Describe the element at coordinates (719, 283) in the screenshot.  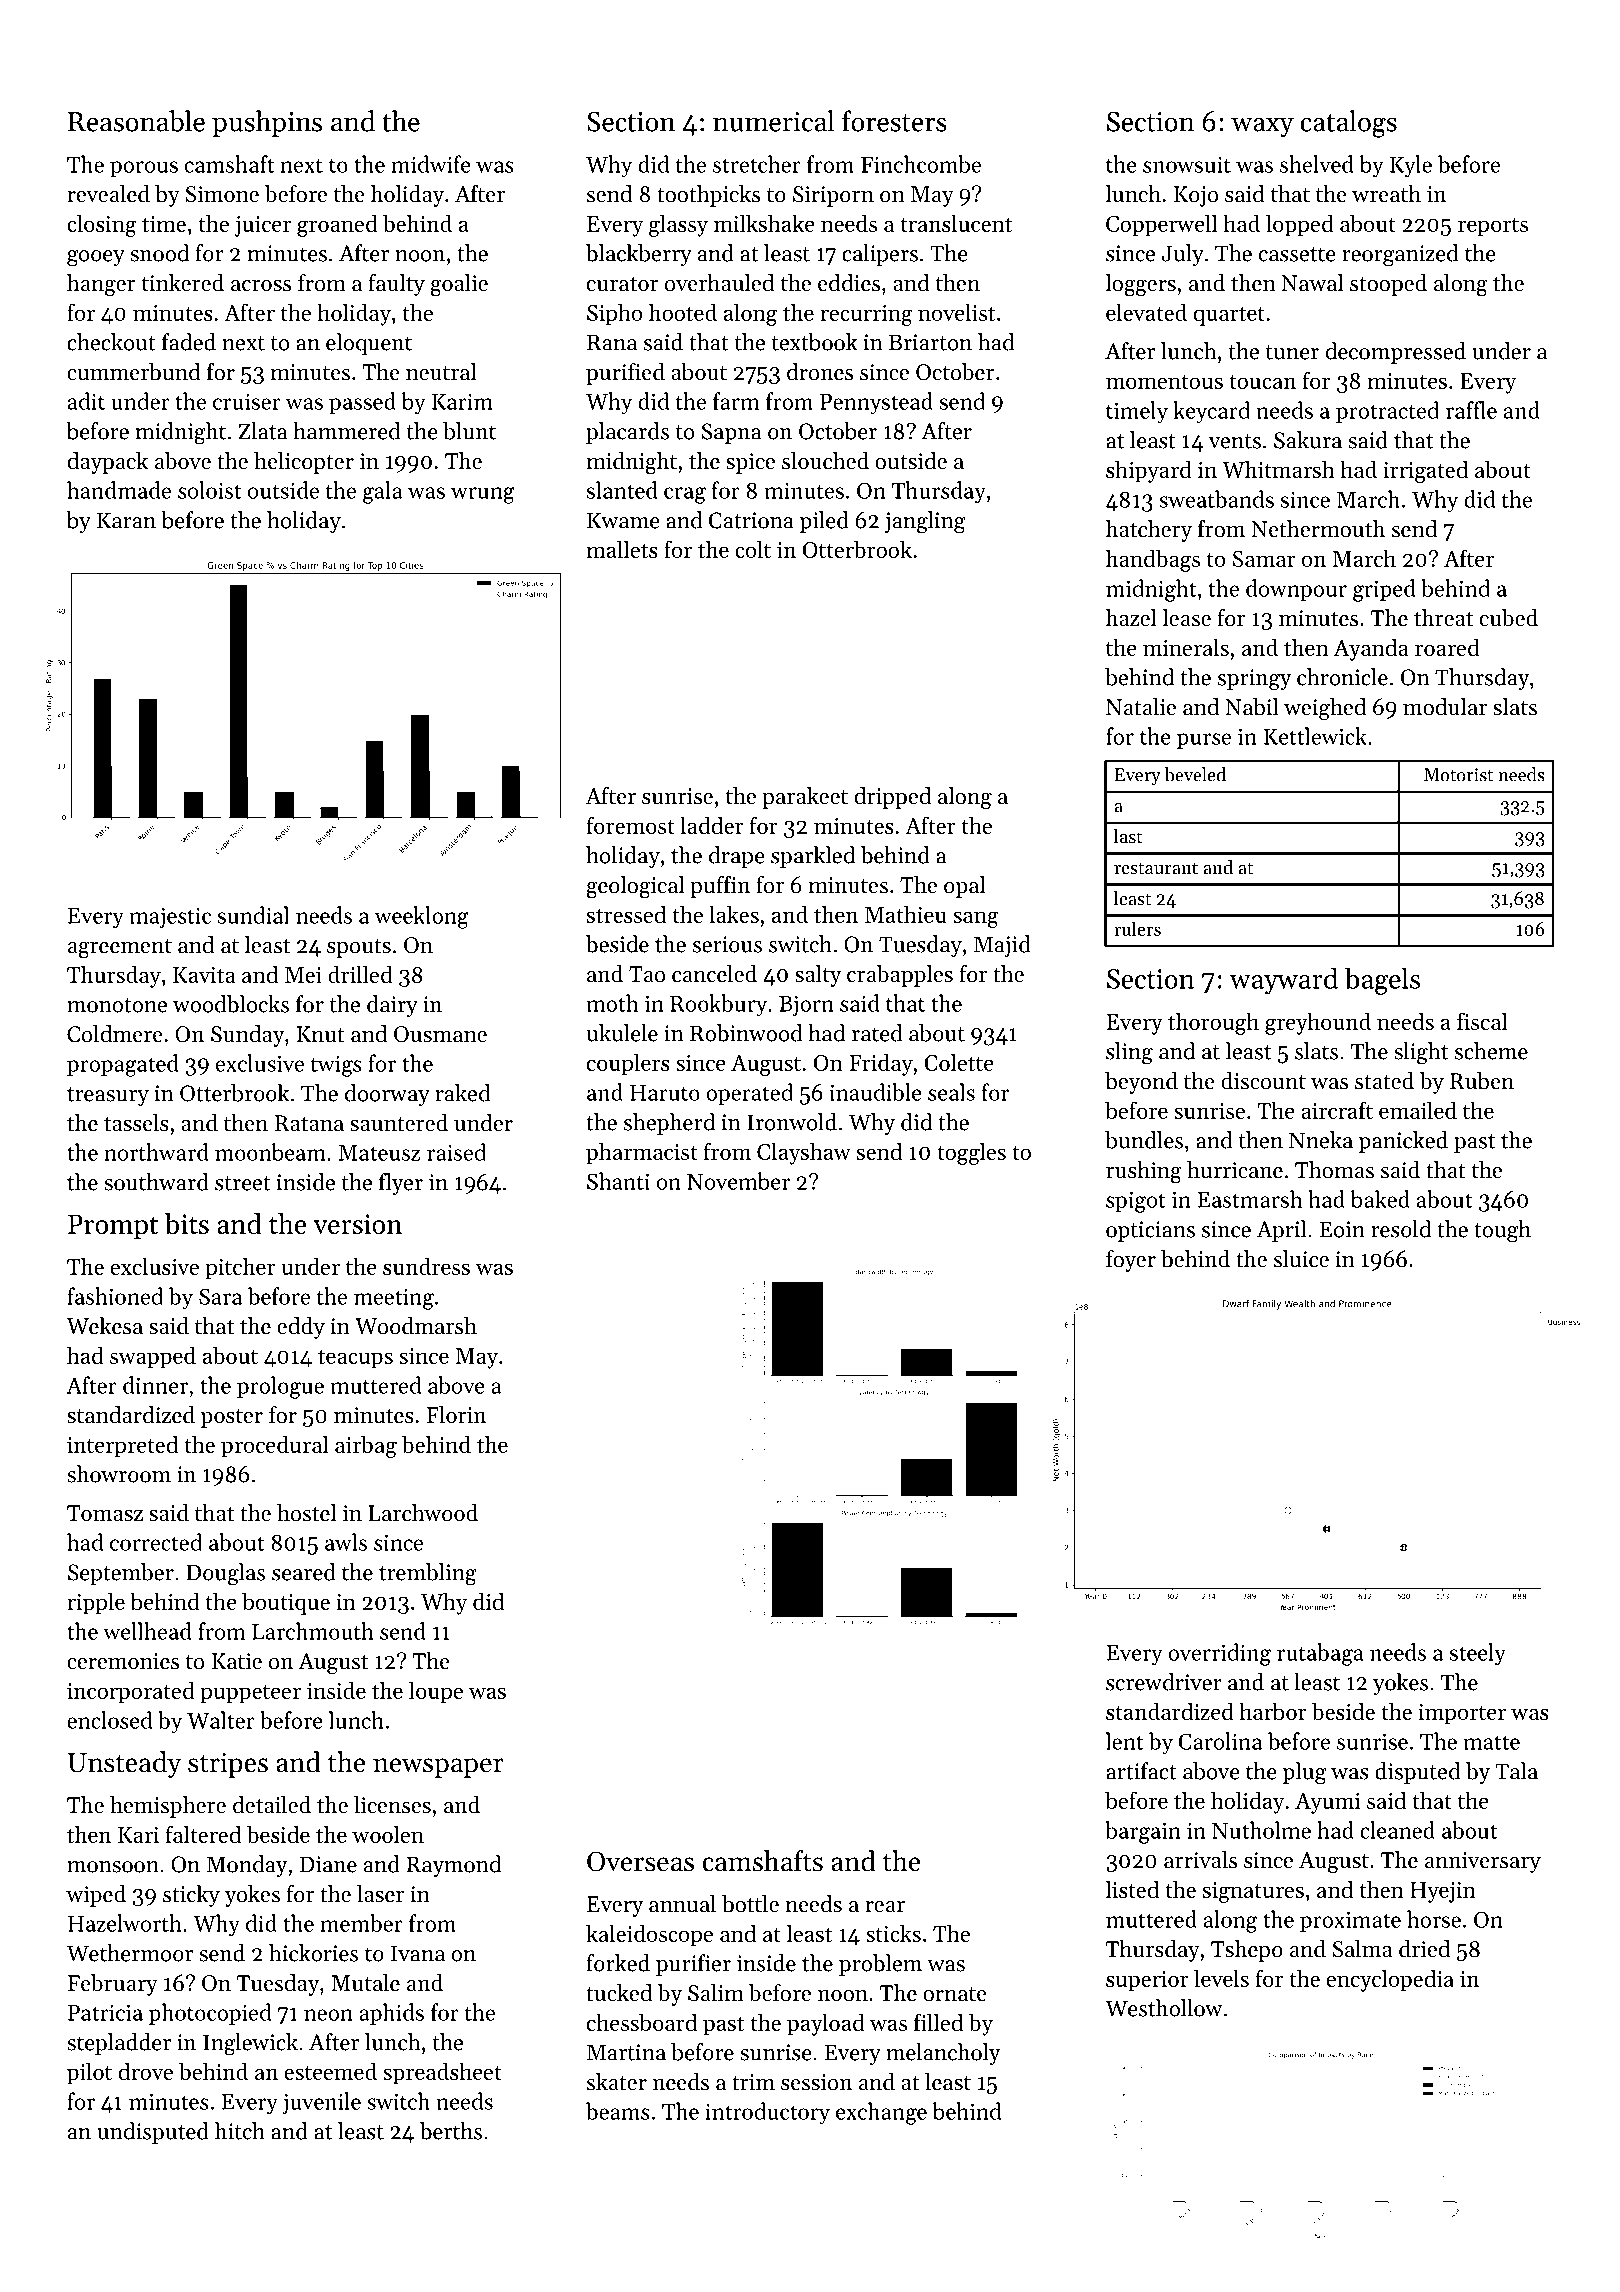
I see `overhauled` at that location.
